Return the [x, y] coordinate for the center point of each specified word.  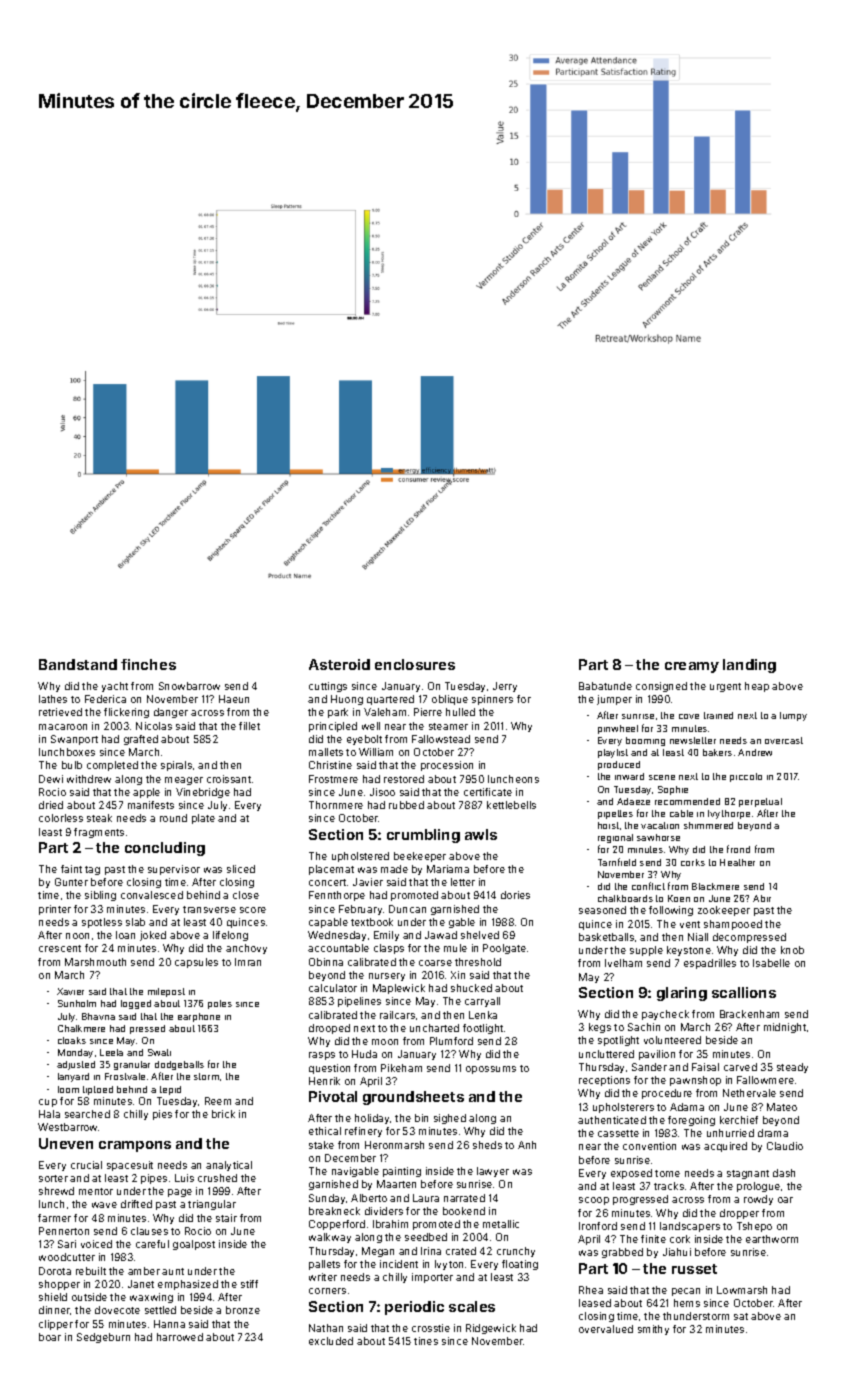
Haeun [234, 699]
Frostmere [333, 779]
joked [153, 936]
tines [426, 1341]
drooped [329, 1029]
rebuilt [91, 1271]
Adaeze [633, 801]
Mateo [782, 1107]
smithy [653, 1330]
